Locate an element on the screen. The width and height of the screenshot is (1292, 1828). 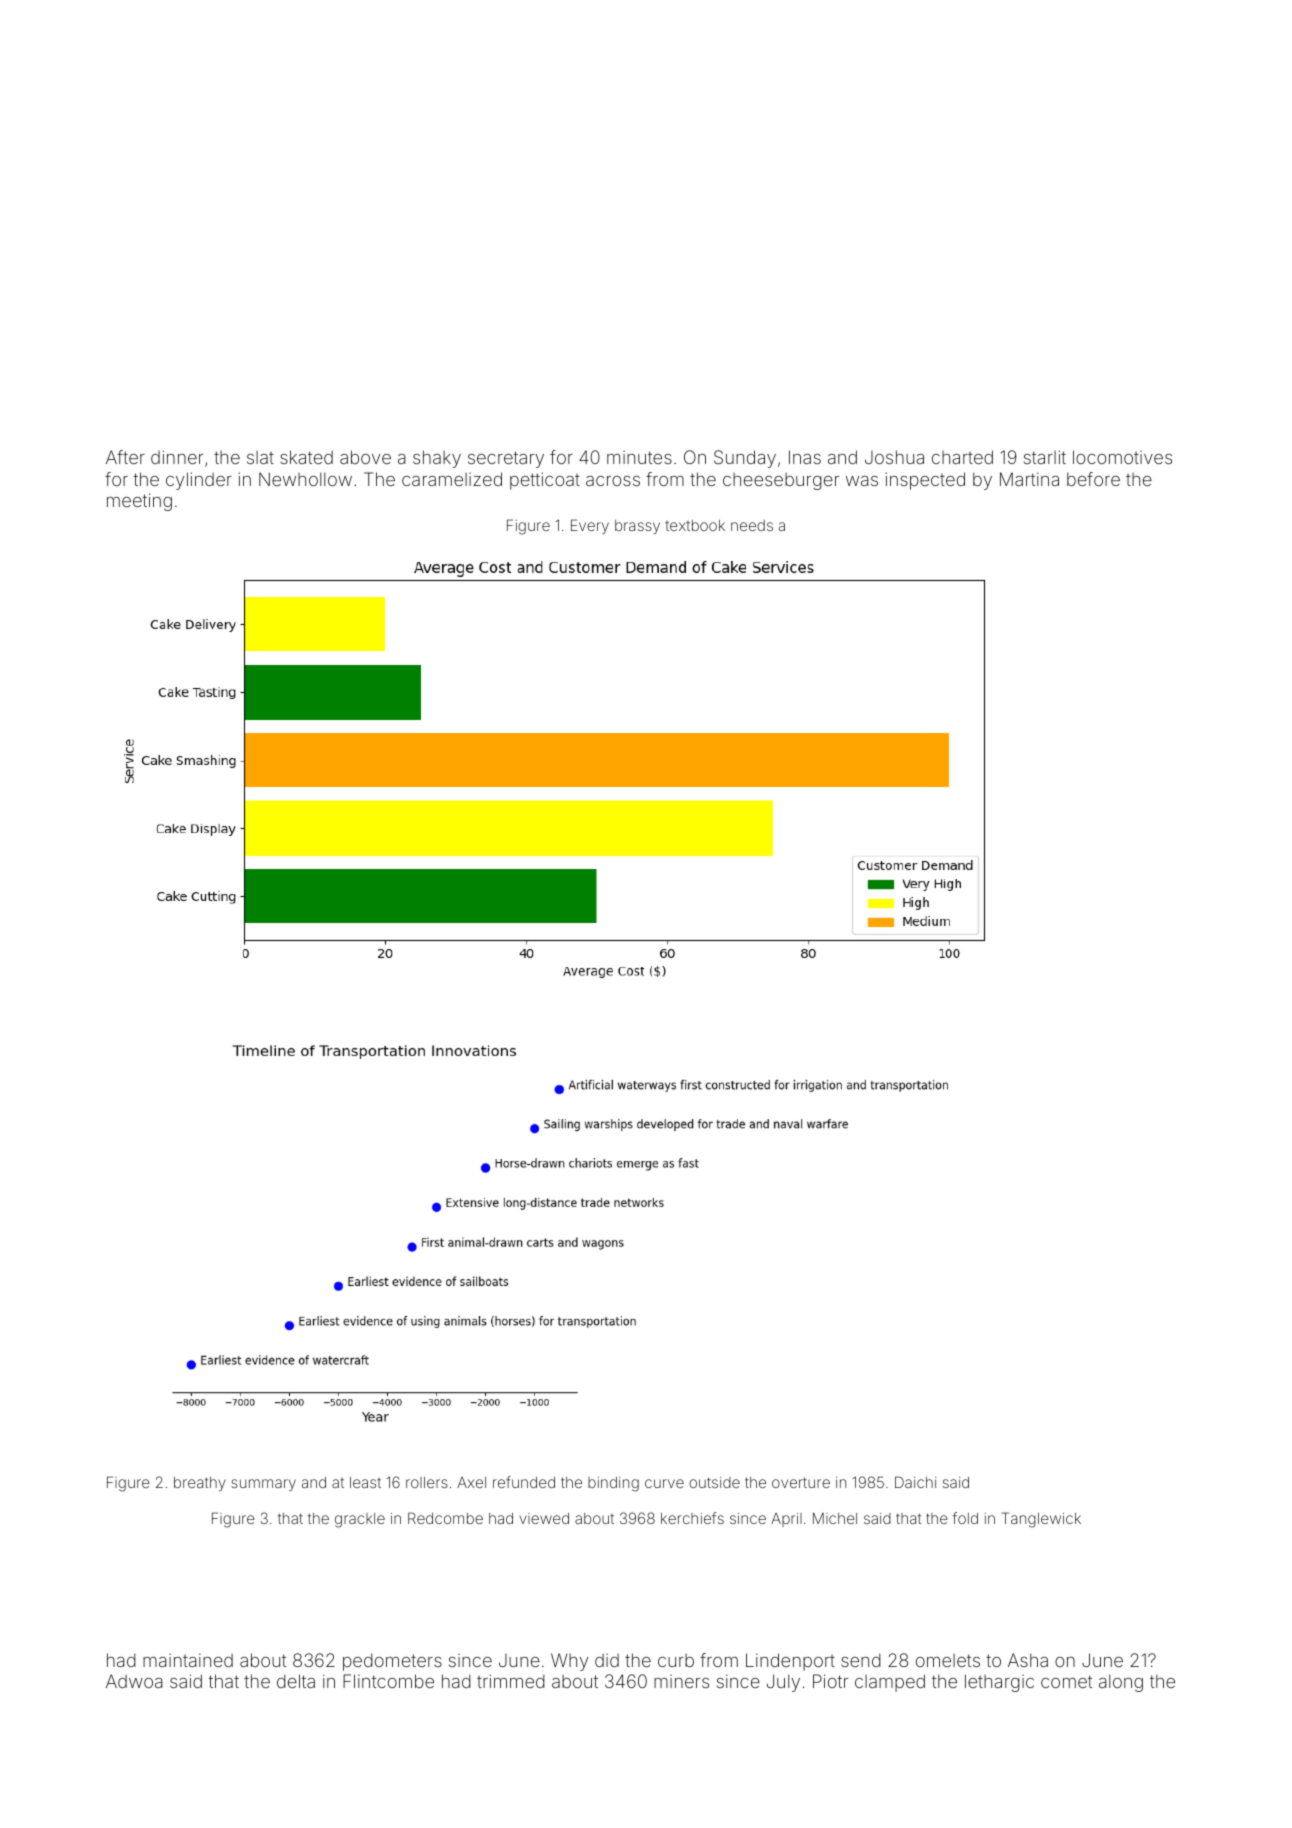
textbook is located at coordinates (695, 525).
